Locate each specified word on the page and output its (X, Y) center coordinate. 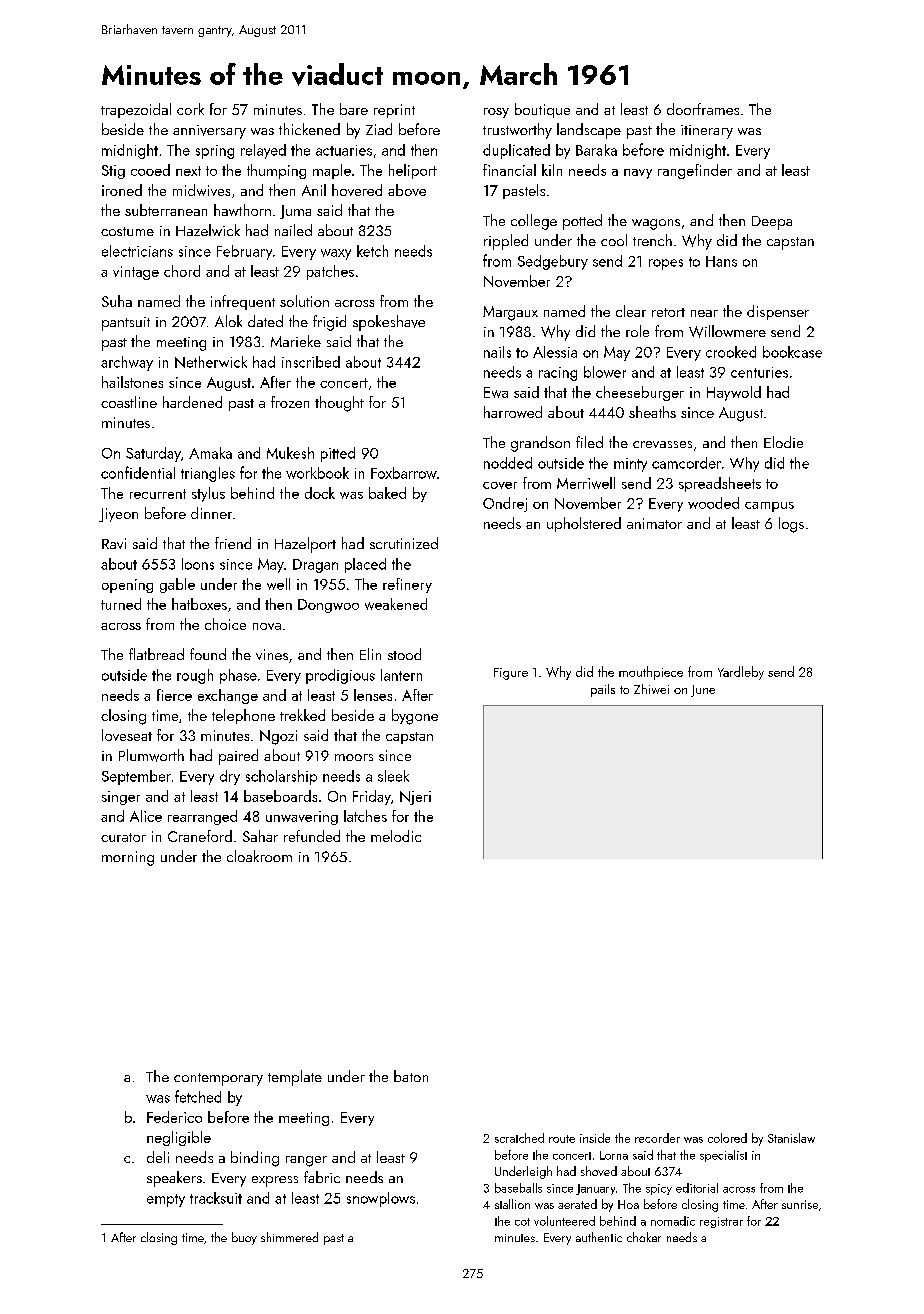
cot (522, 1222)
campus (769, 507)
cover (500, 485)
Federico (174, 1117)
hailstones (132, 382)
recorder (657, 1138)
